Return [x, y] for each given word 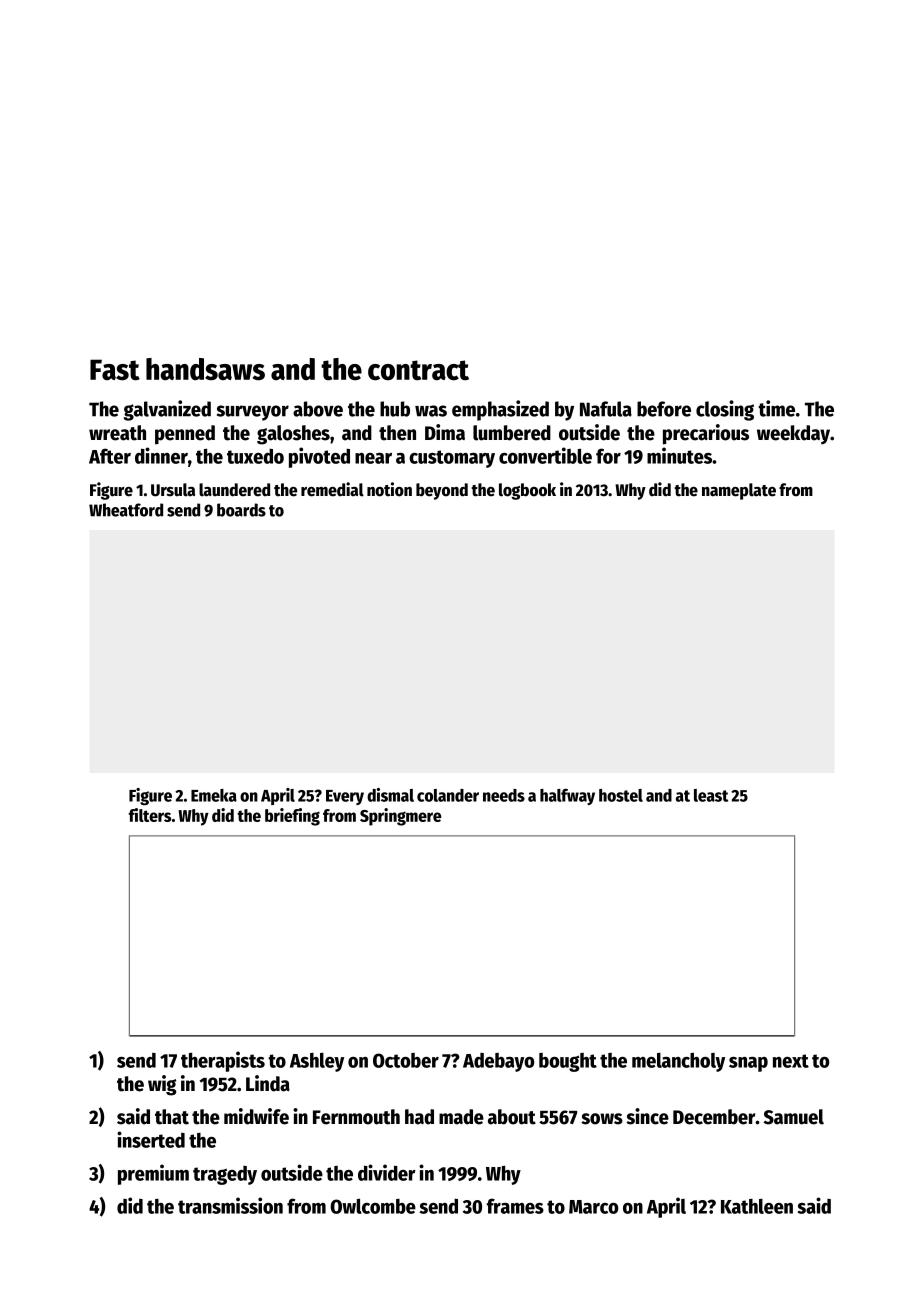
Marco [593, 1207]
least [711, 795]
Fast [115, 370]
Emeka [214, 795]
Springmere [400, 817]
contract [418, 370]
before [664, 409]
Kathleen [757, 1206]
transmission [230, 1205]
